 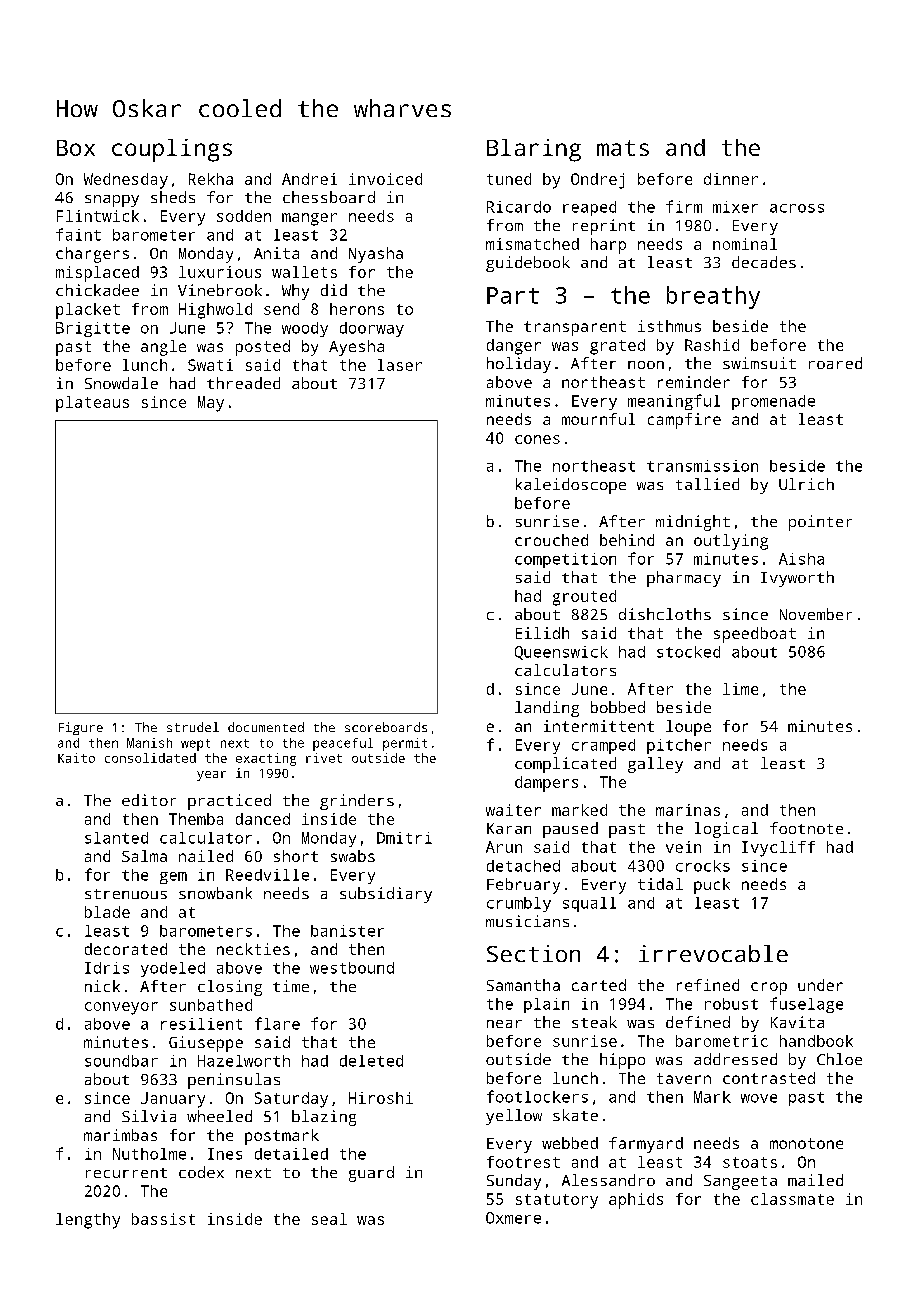 What do you see at coordinates (655, 765) in the screenshot?
I see `galley` at bounding box center [655, 765].
